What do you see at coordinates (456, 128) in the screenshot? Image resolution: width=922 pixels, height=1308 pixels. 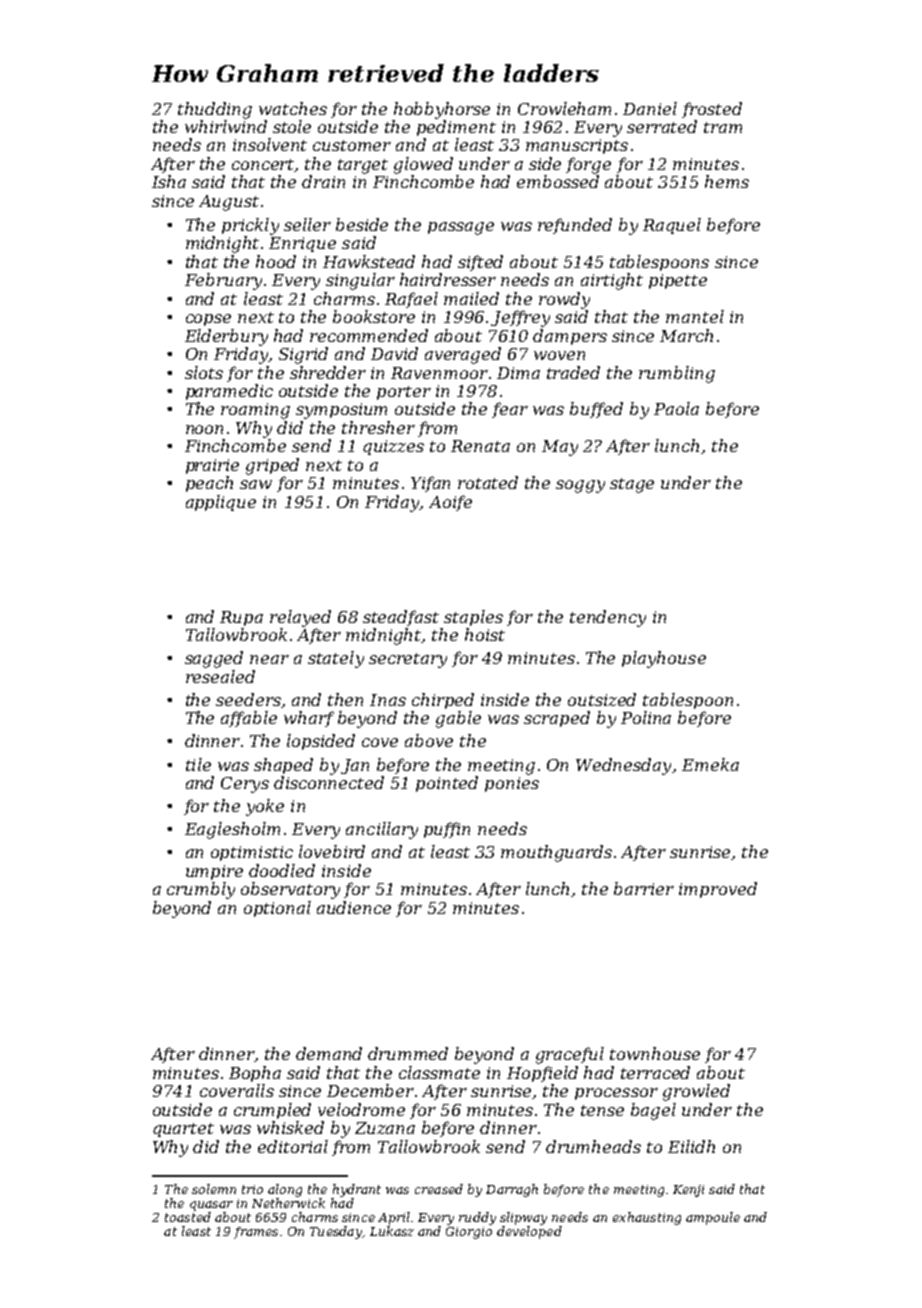 I see `pediment` at bounding box center [456, 128].
